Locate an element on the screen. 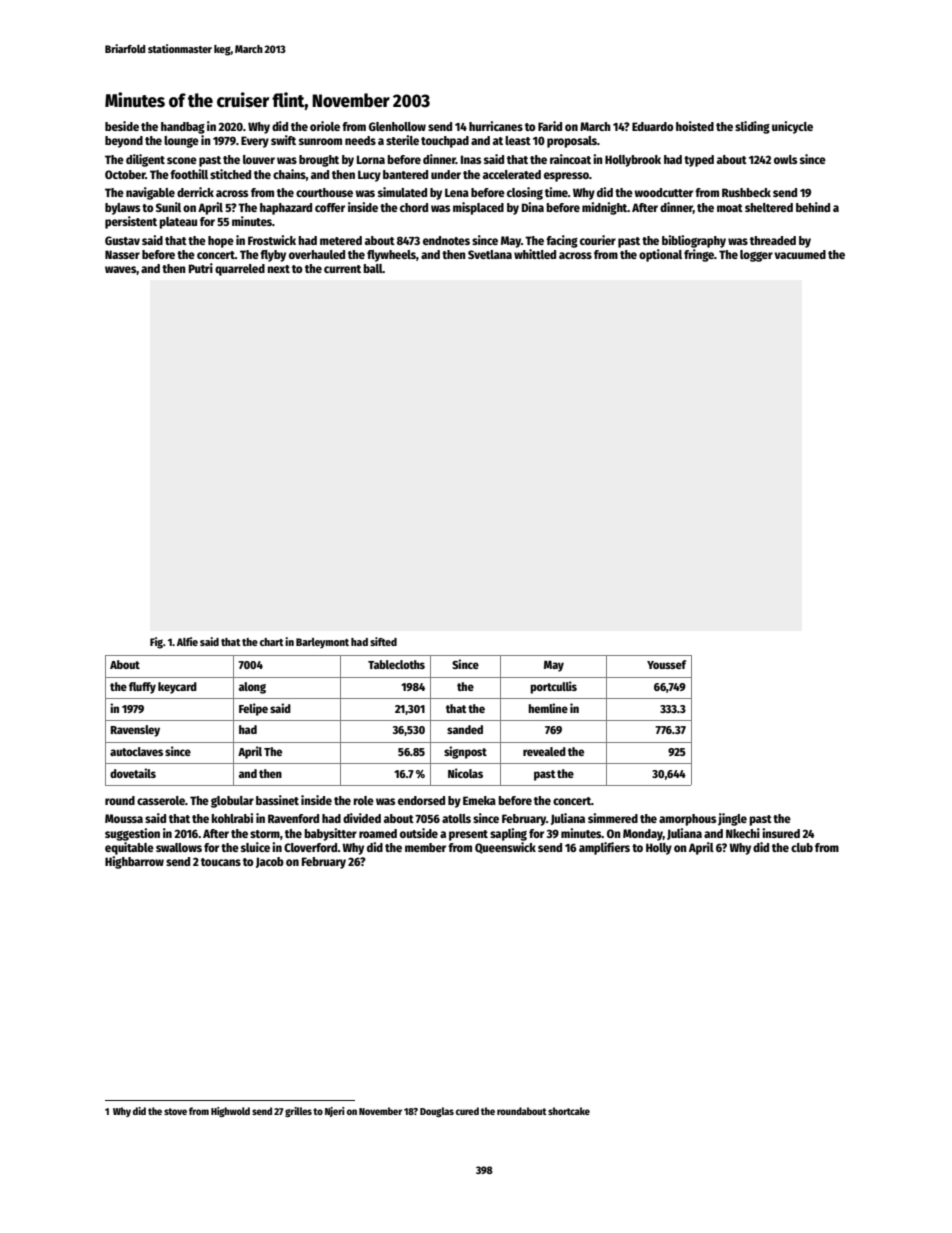 Image resolution: width=952 pixels, height=1233 pixels. beside is located at coordinates (122, 126).
